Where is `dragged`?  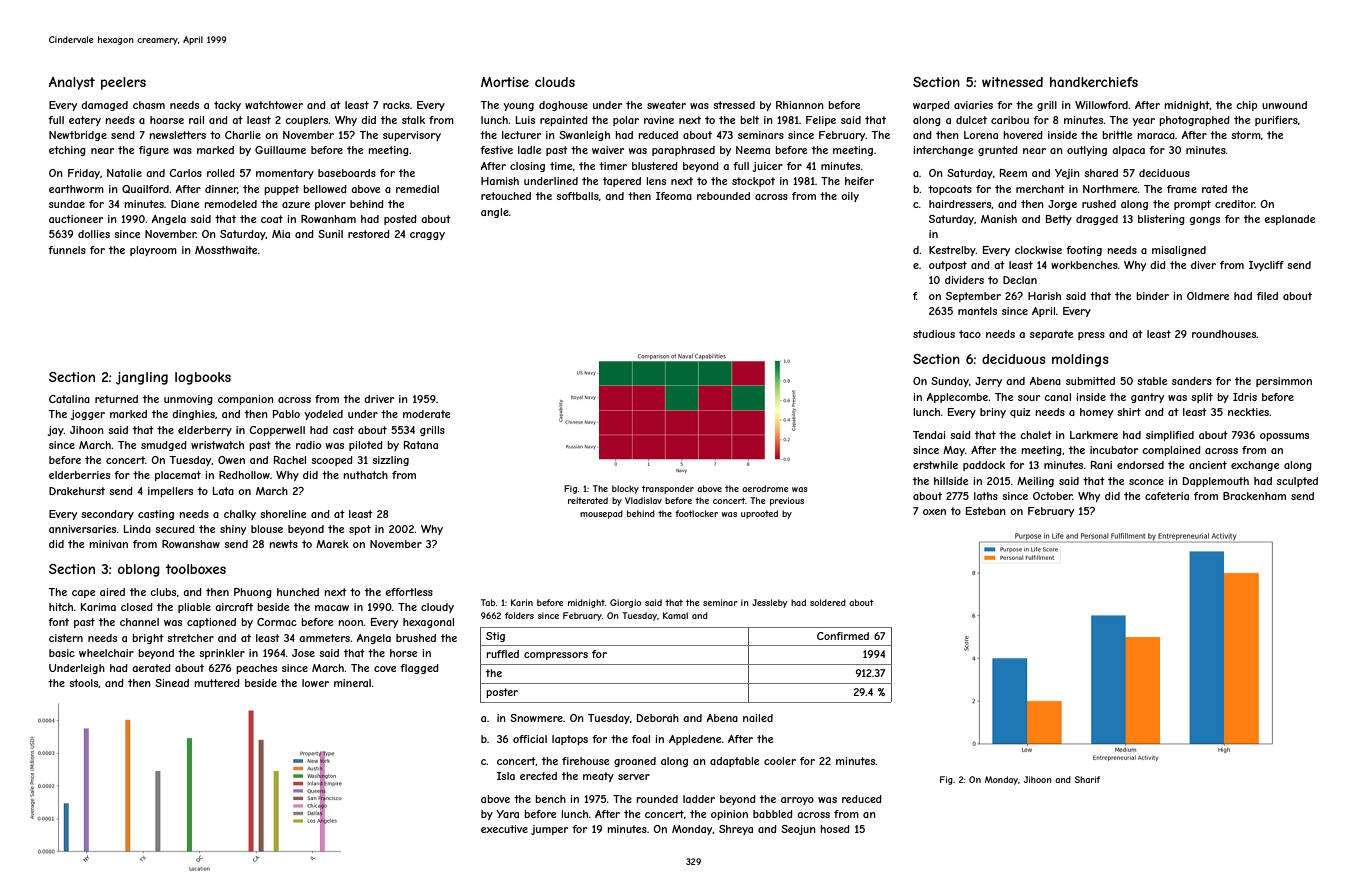
dragged is located at coordinates (1097, 220).
